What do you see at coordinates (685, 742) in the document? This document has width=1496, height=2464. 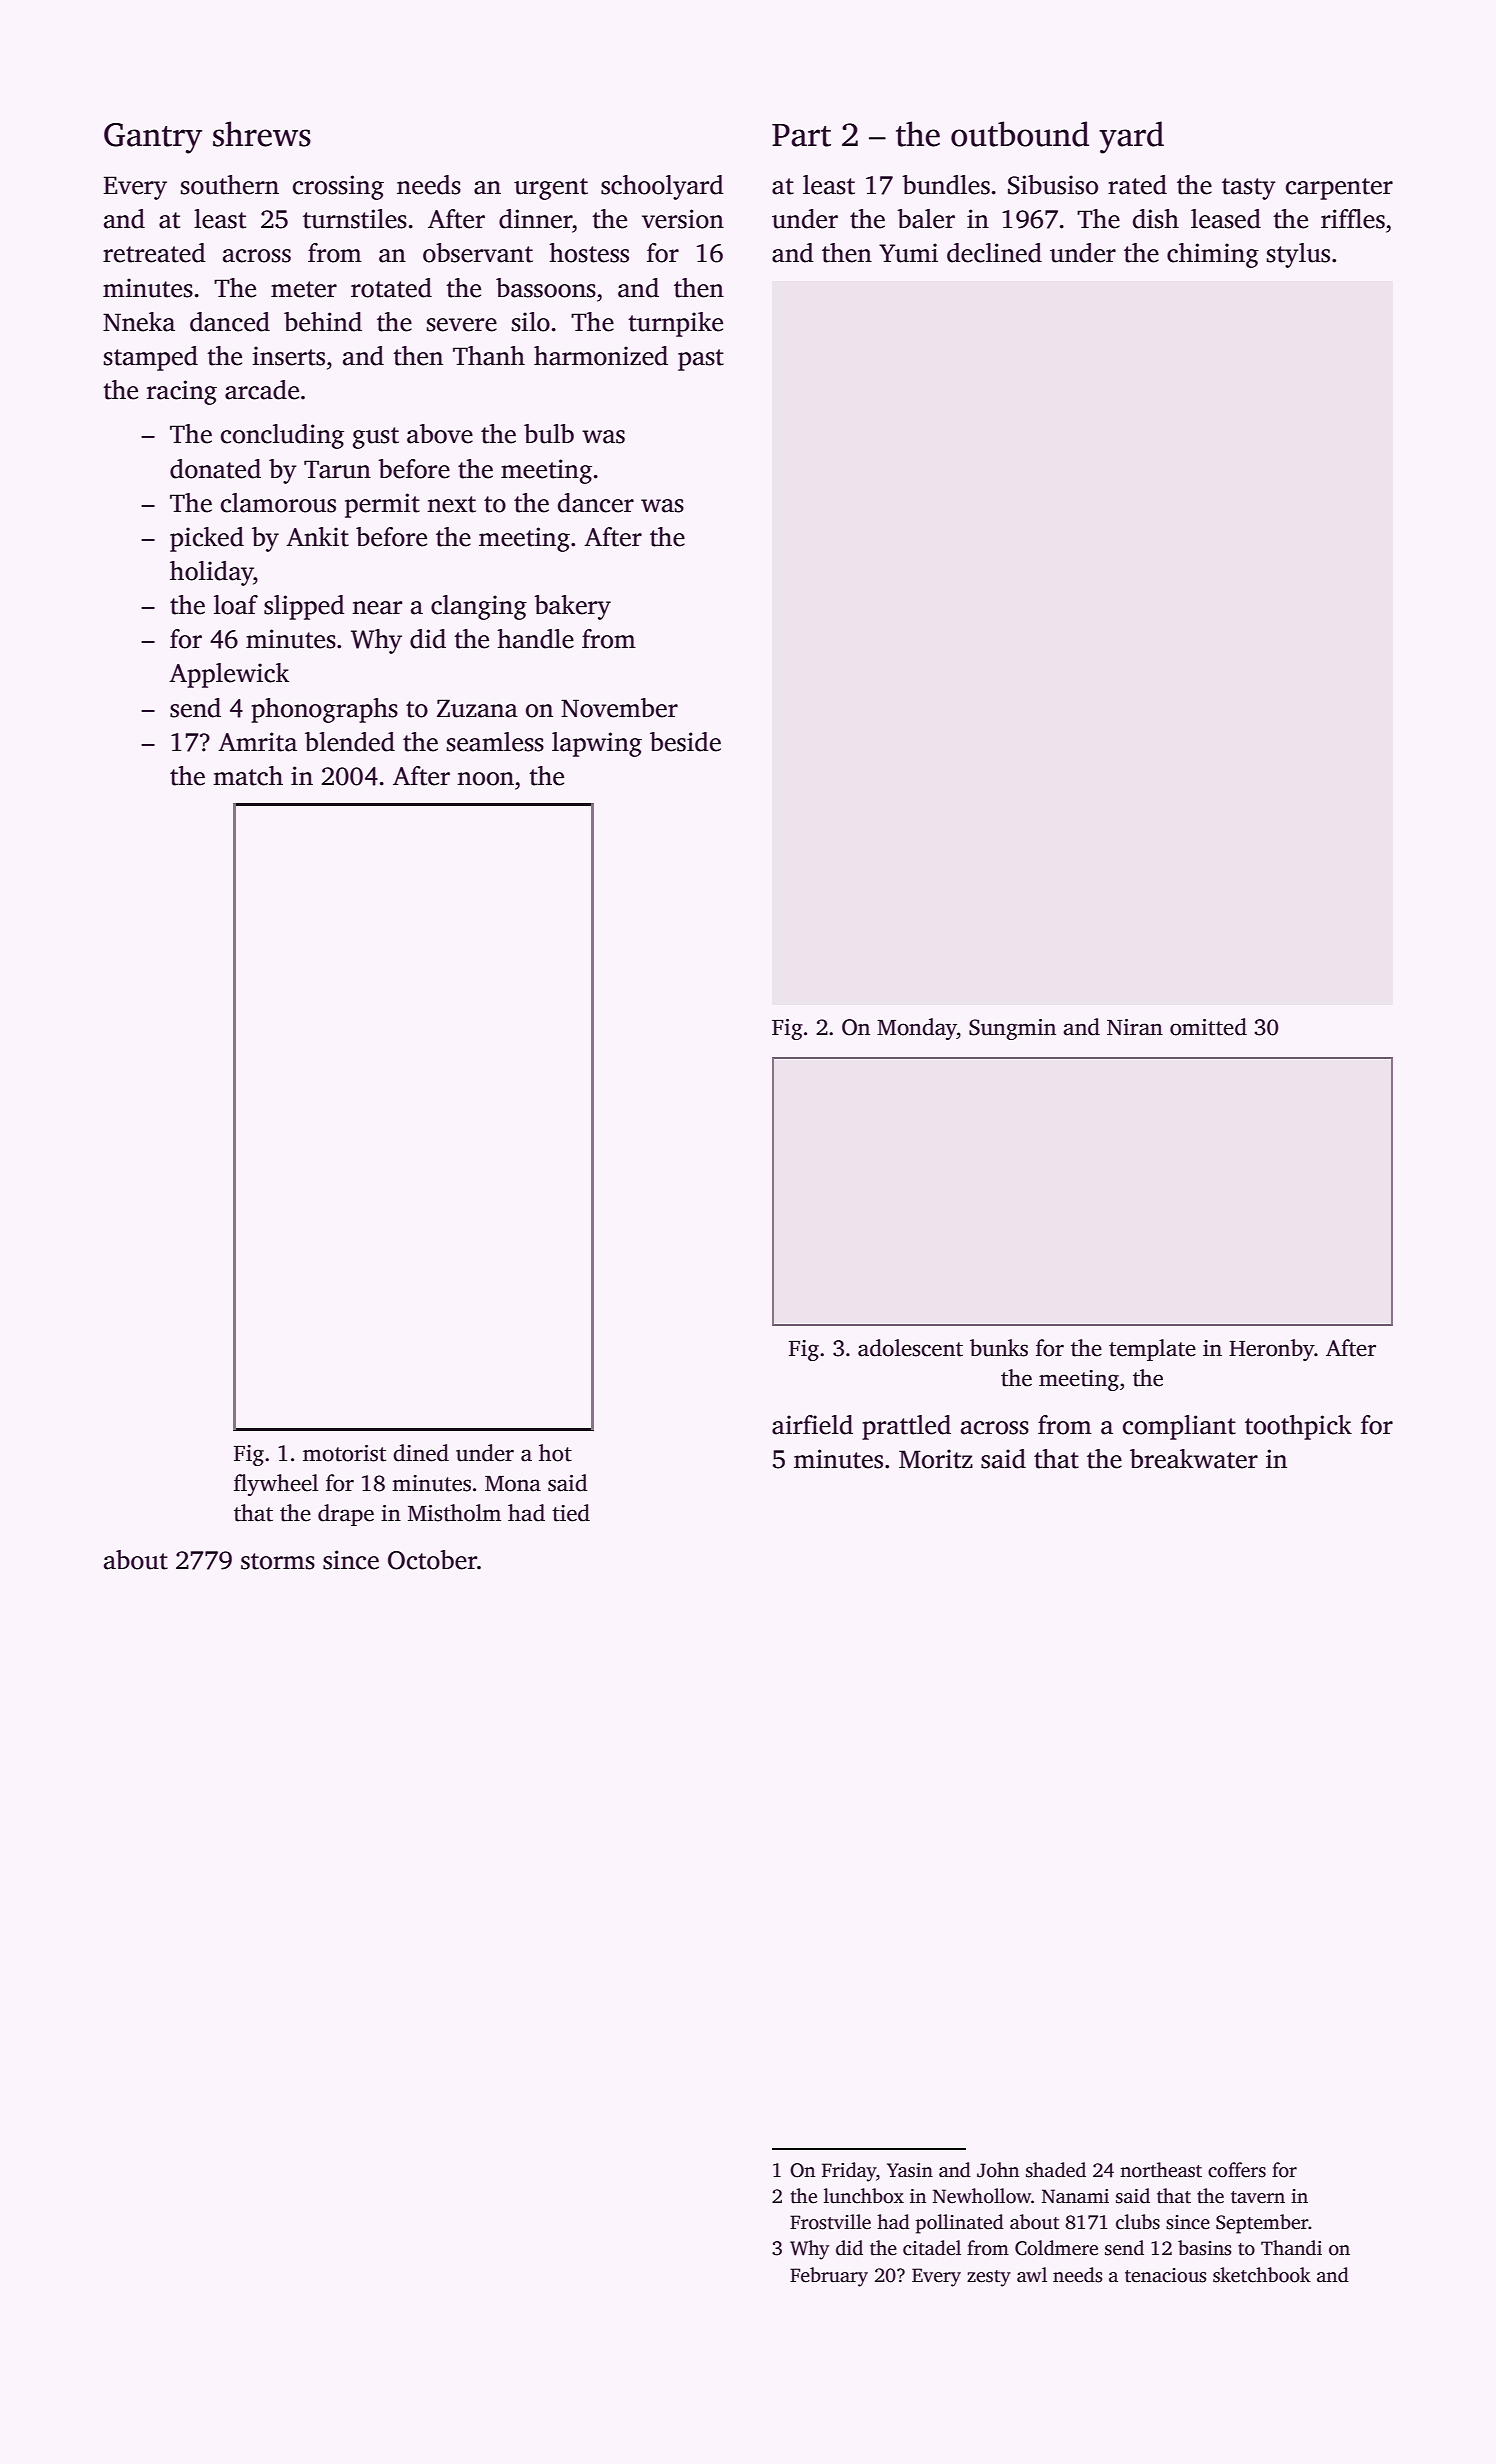 I see `beside` at bounding box center [685, 742].
